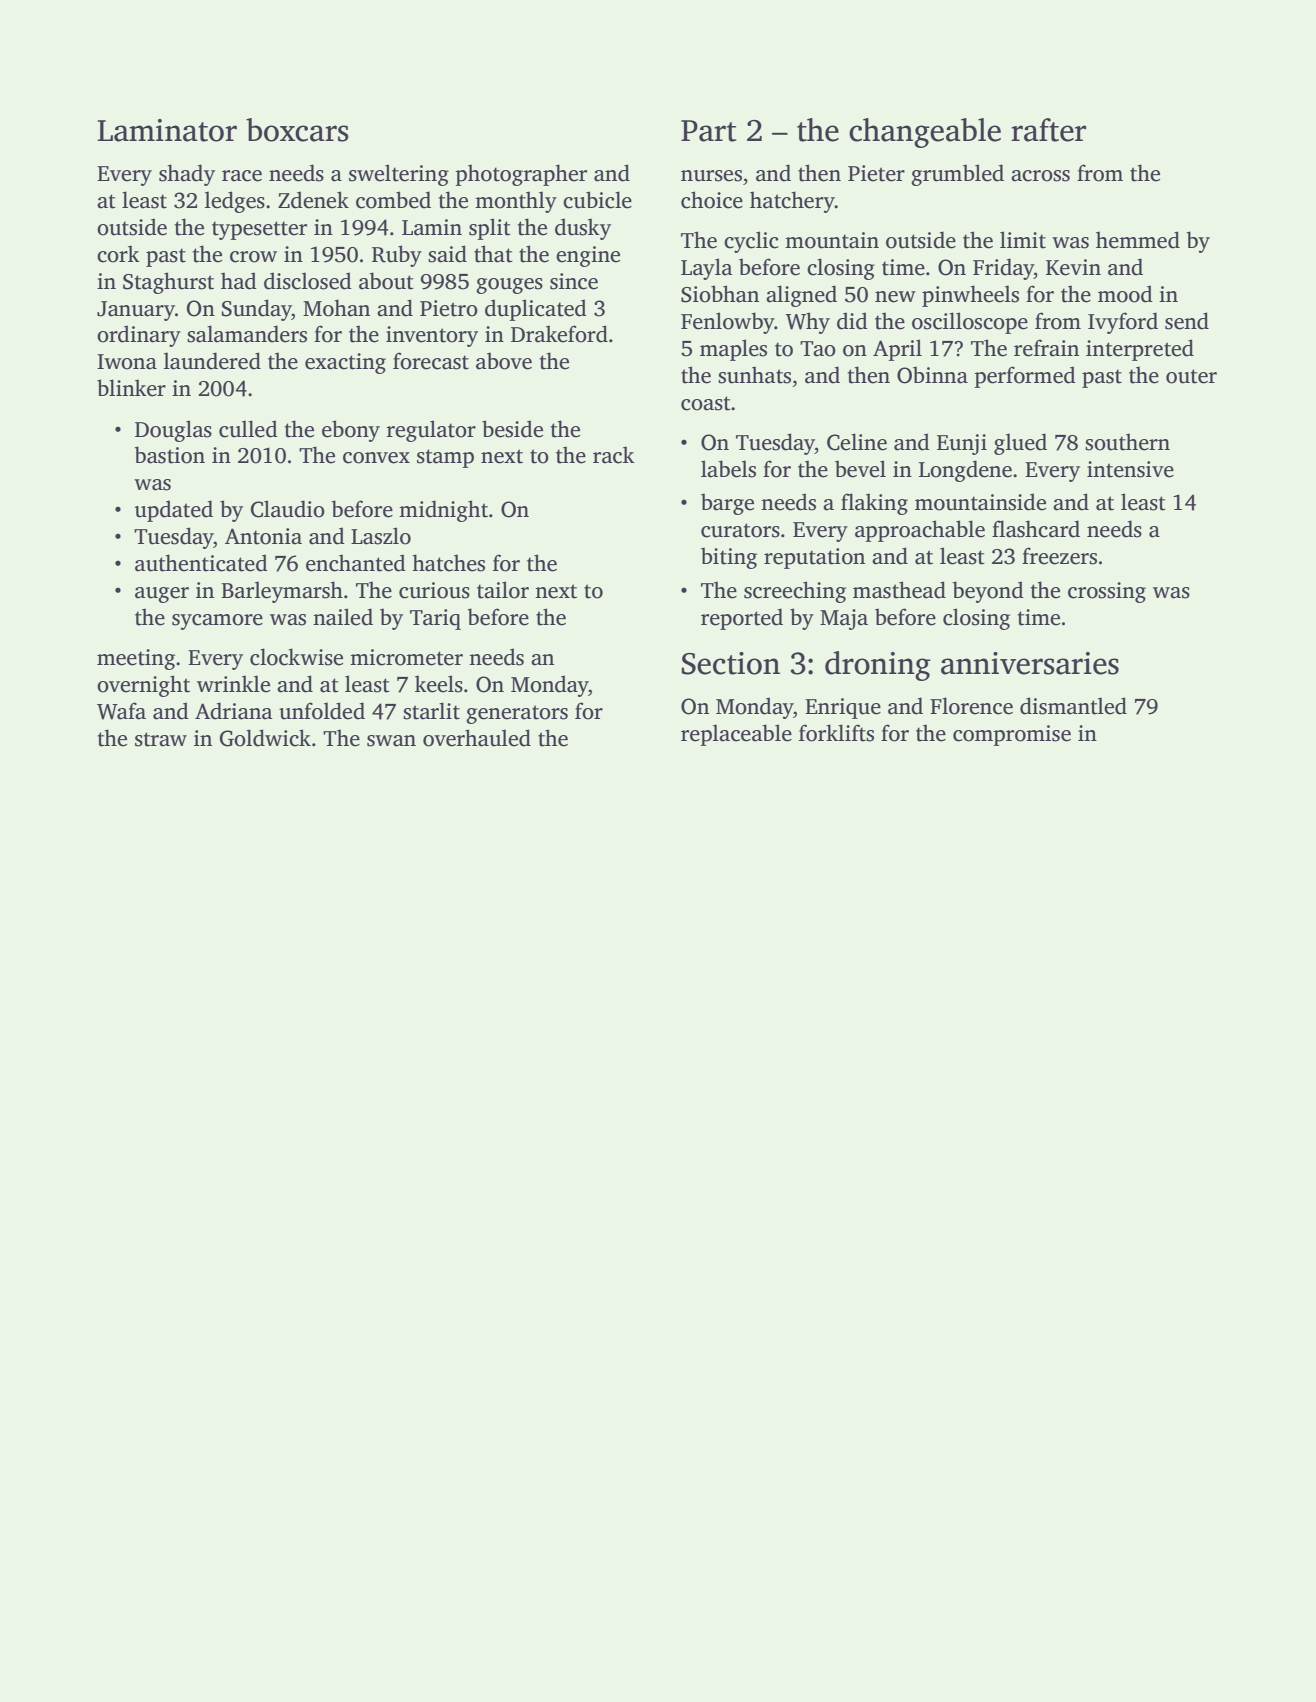 This image has width=1316, height=1702. Describe the element at coordinates (709, 131) in the image. I see `Part` at that location.
